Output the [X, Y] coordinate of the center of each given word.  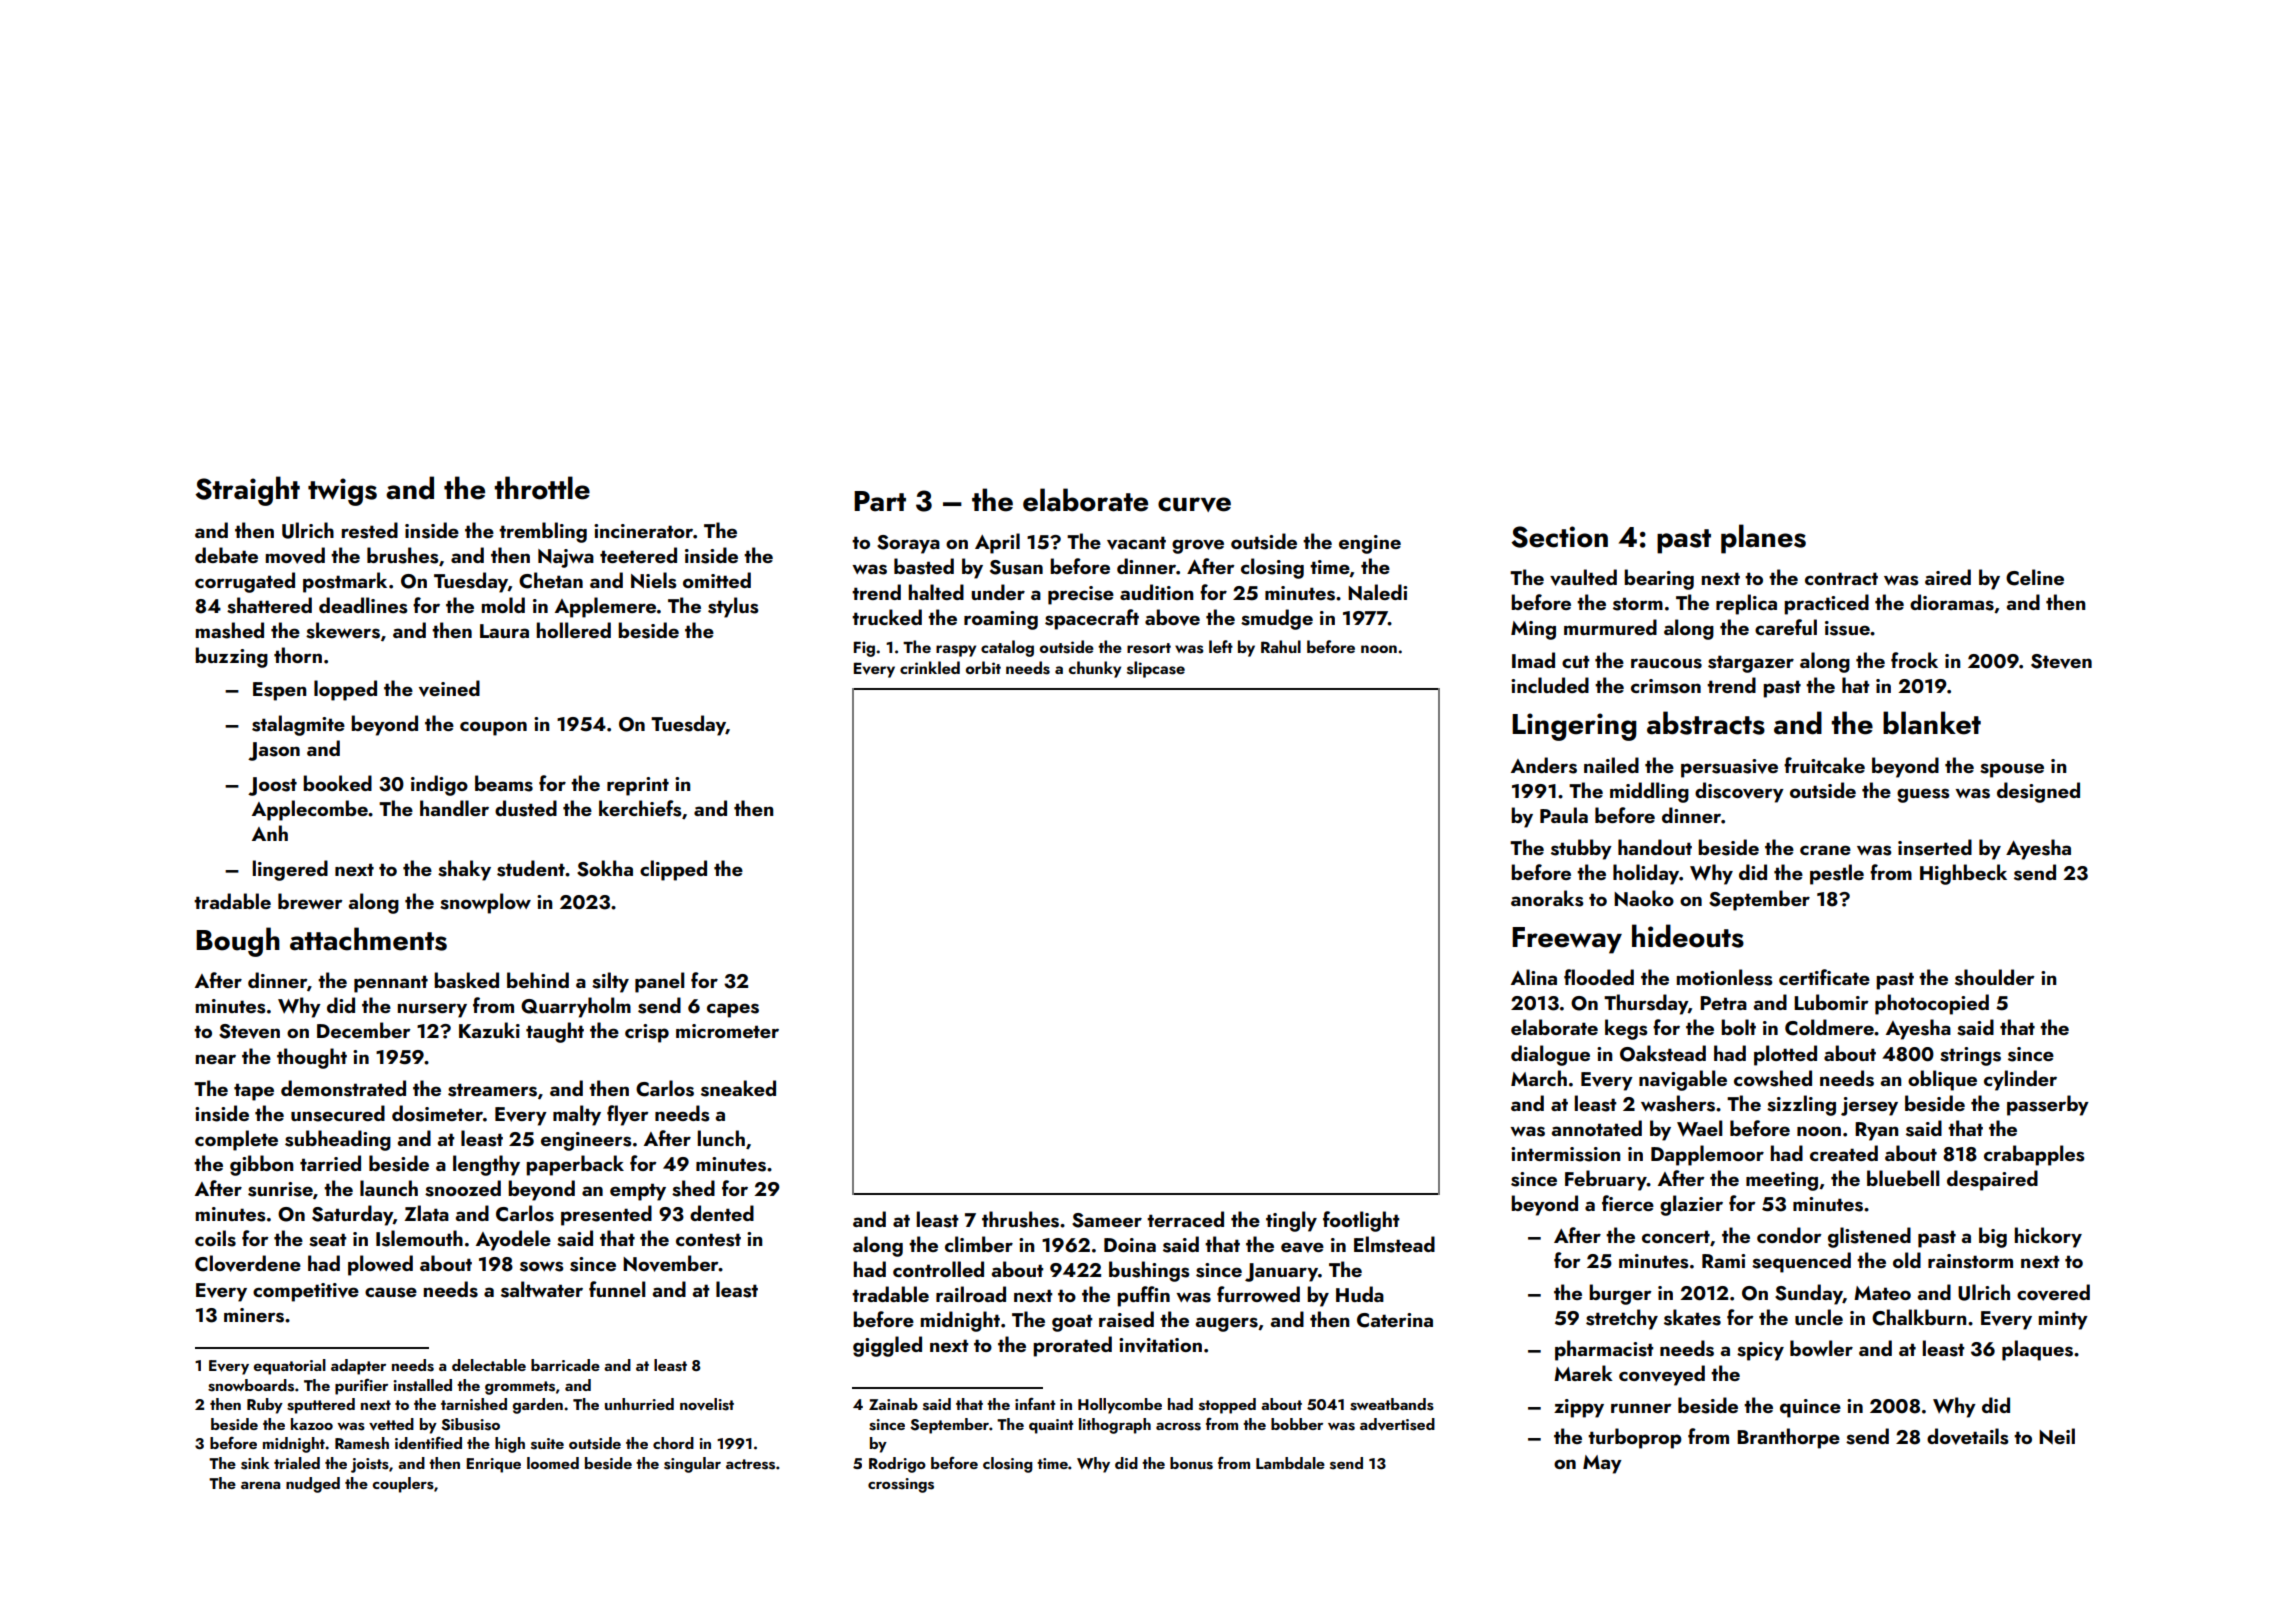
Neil [2057, 1436]
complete [236, 1140]
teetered [638, 555]
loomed [553, 1463]
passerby [2048, 1105]
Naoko [1644, 898]
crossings [901, 1485]
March [1539, 1078]
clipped [673, 870]
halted [936, 592]
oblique [1942, 1080]
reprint [638, 786]
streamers [492, 1090]
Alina [1534, 977]
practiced [1826, 604]
